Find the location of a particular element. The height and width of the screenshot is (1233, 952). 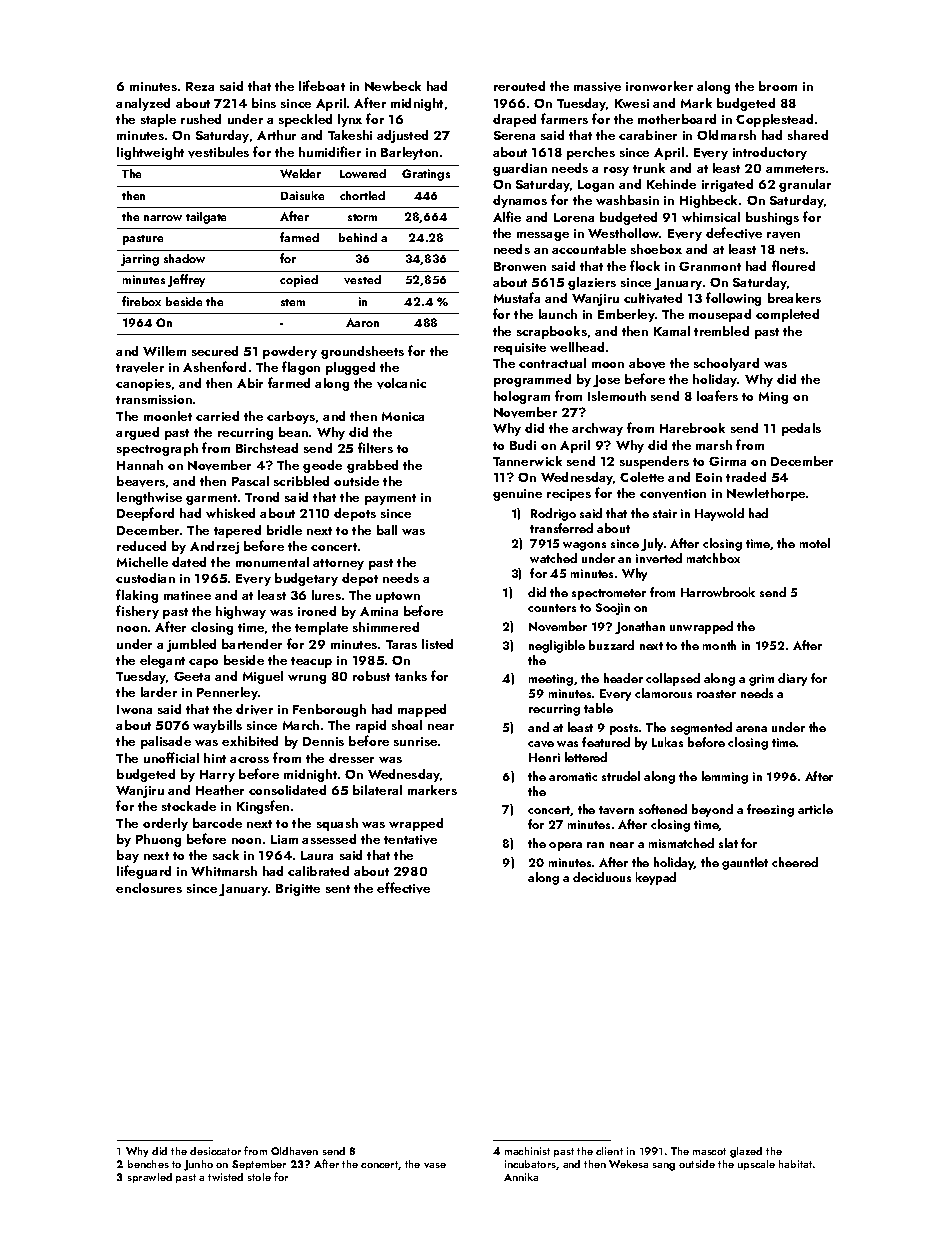

desiccator is located at coordinates (215, 1151).
